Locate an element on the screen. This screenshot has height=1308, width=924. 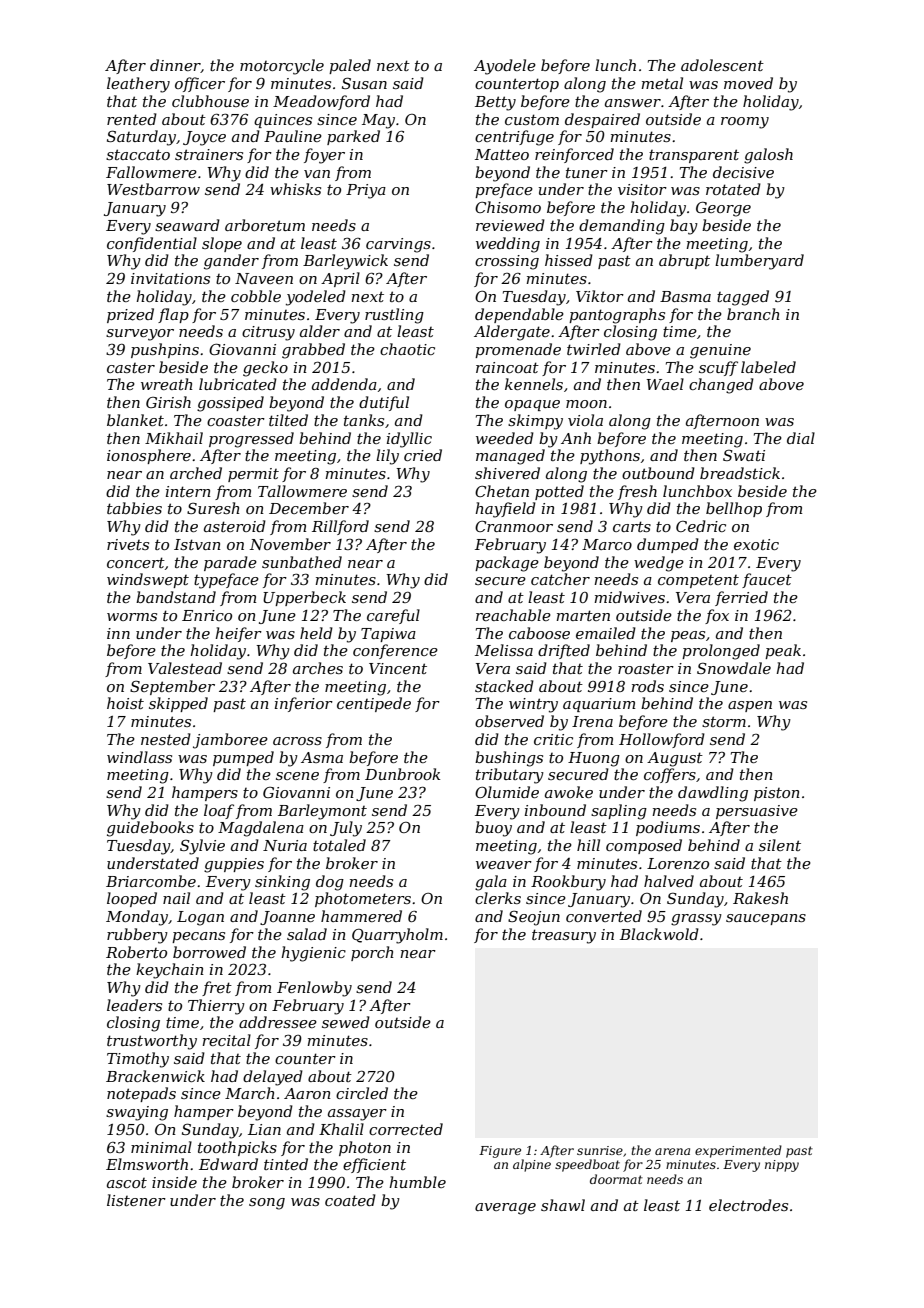
carts is located at coordinates (632, 526).
